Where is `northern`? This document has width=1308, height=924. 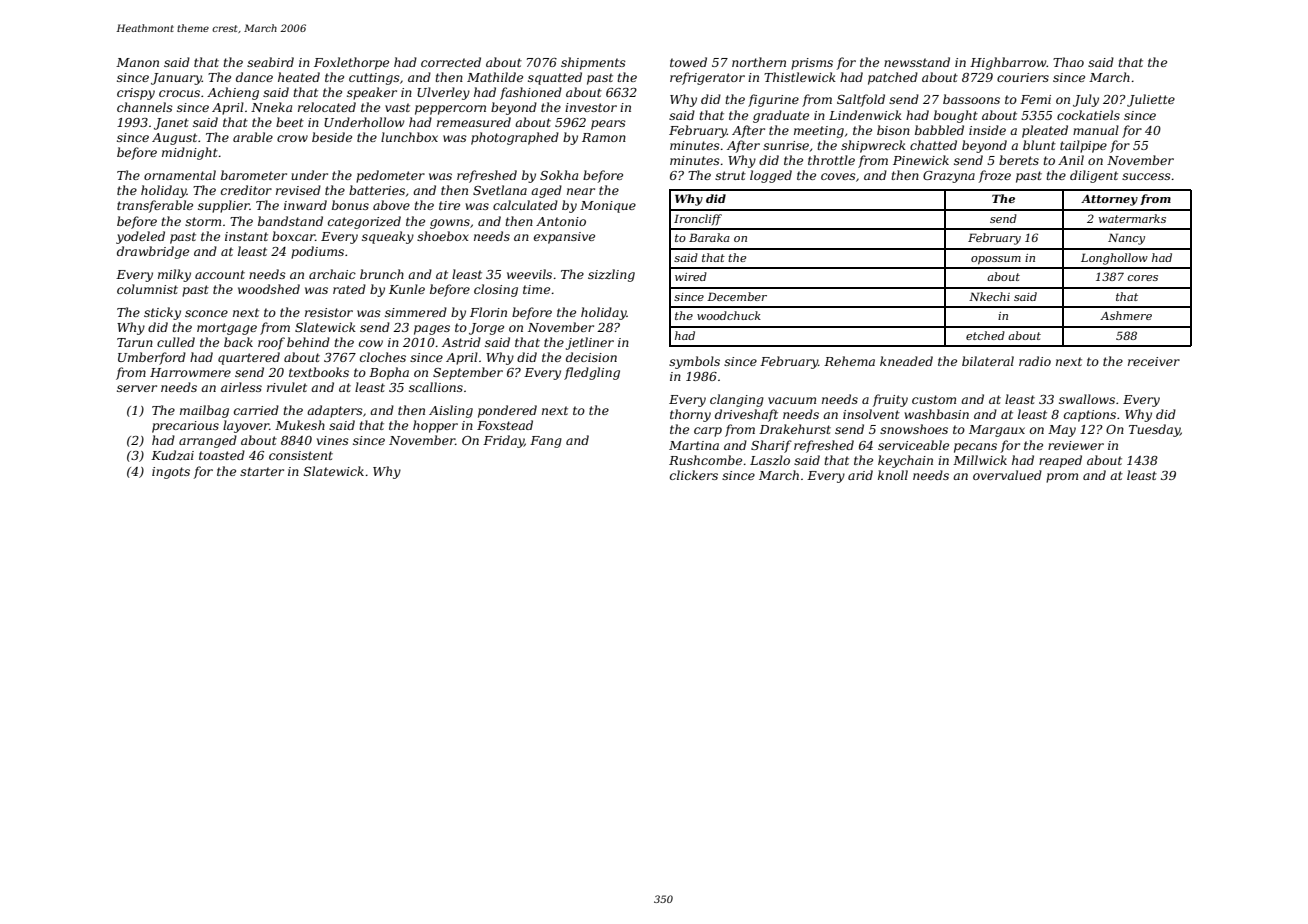
northern is located at coordinates (759, 62).
